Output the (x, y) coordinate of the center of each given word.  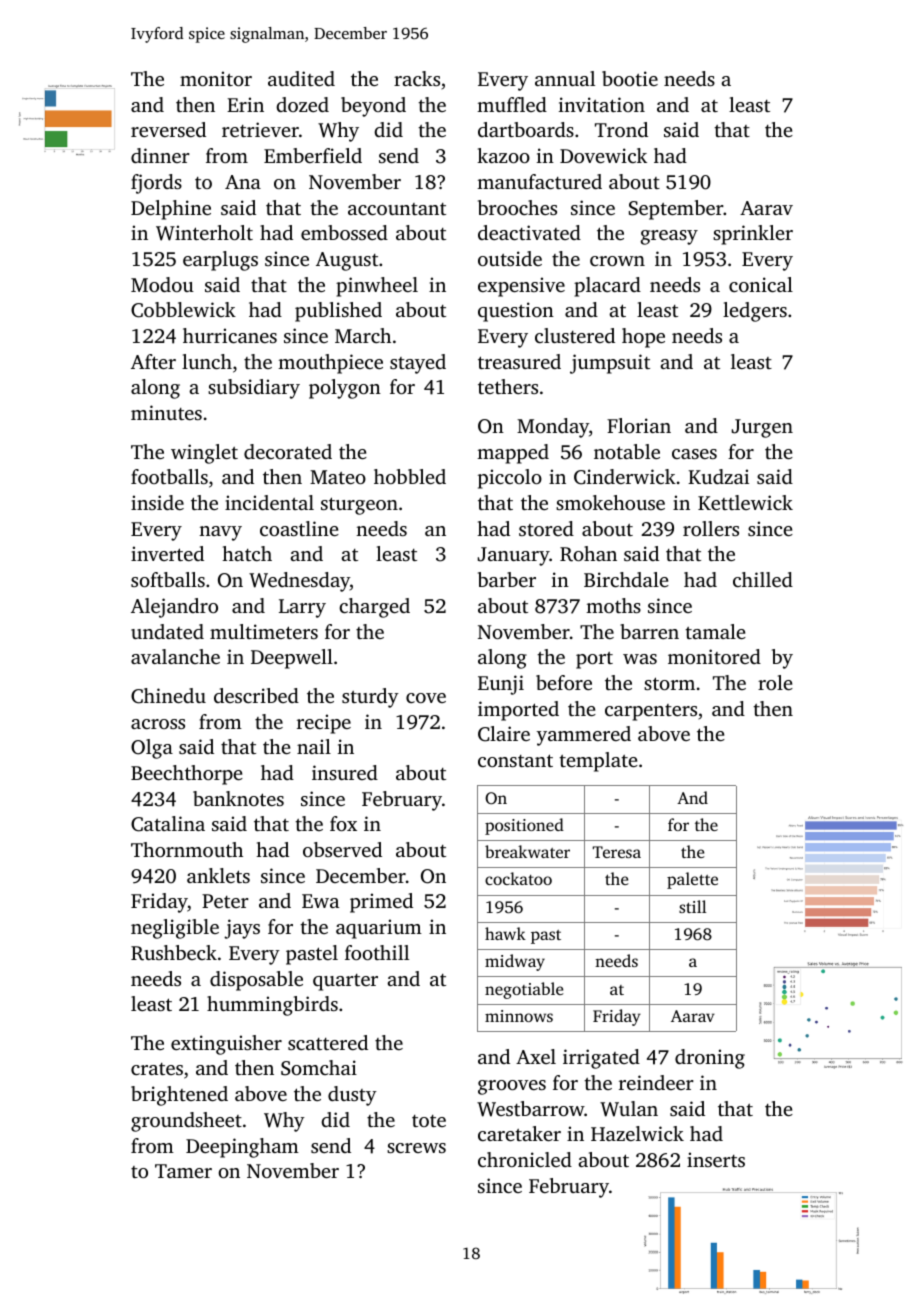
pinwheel (377, 287)
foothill (377, 952)
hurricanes (230, 335)
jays (242, 929)
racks (417, 78)
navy (220, 533)
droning (710, 1059)
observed (342, 849)
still (693, 906)
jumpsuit (610, 364)
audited (301, 78)
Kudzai (718, 476)
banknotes (238, 798)
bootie (630, 78)
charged (374, 608)
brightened (179, 1096)
